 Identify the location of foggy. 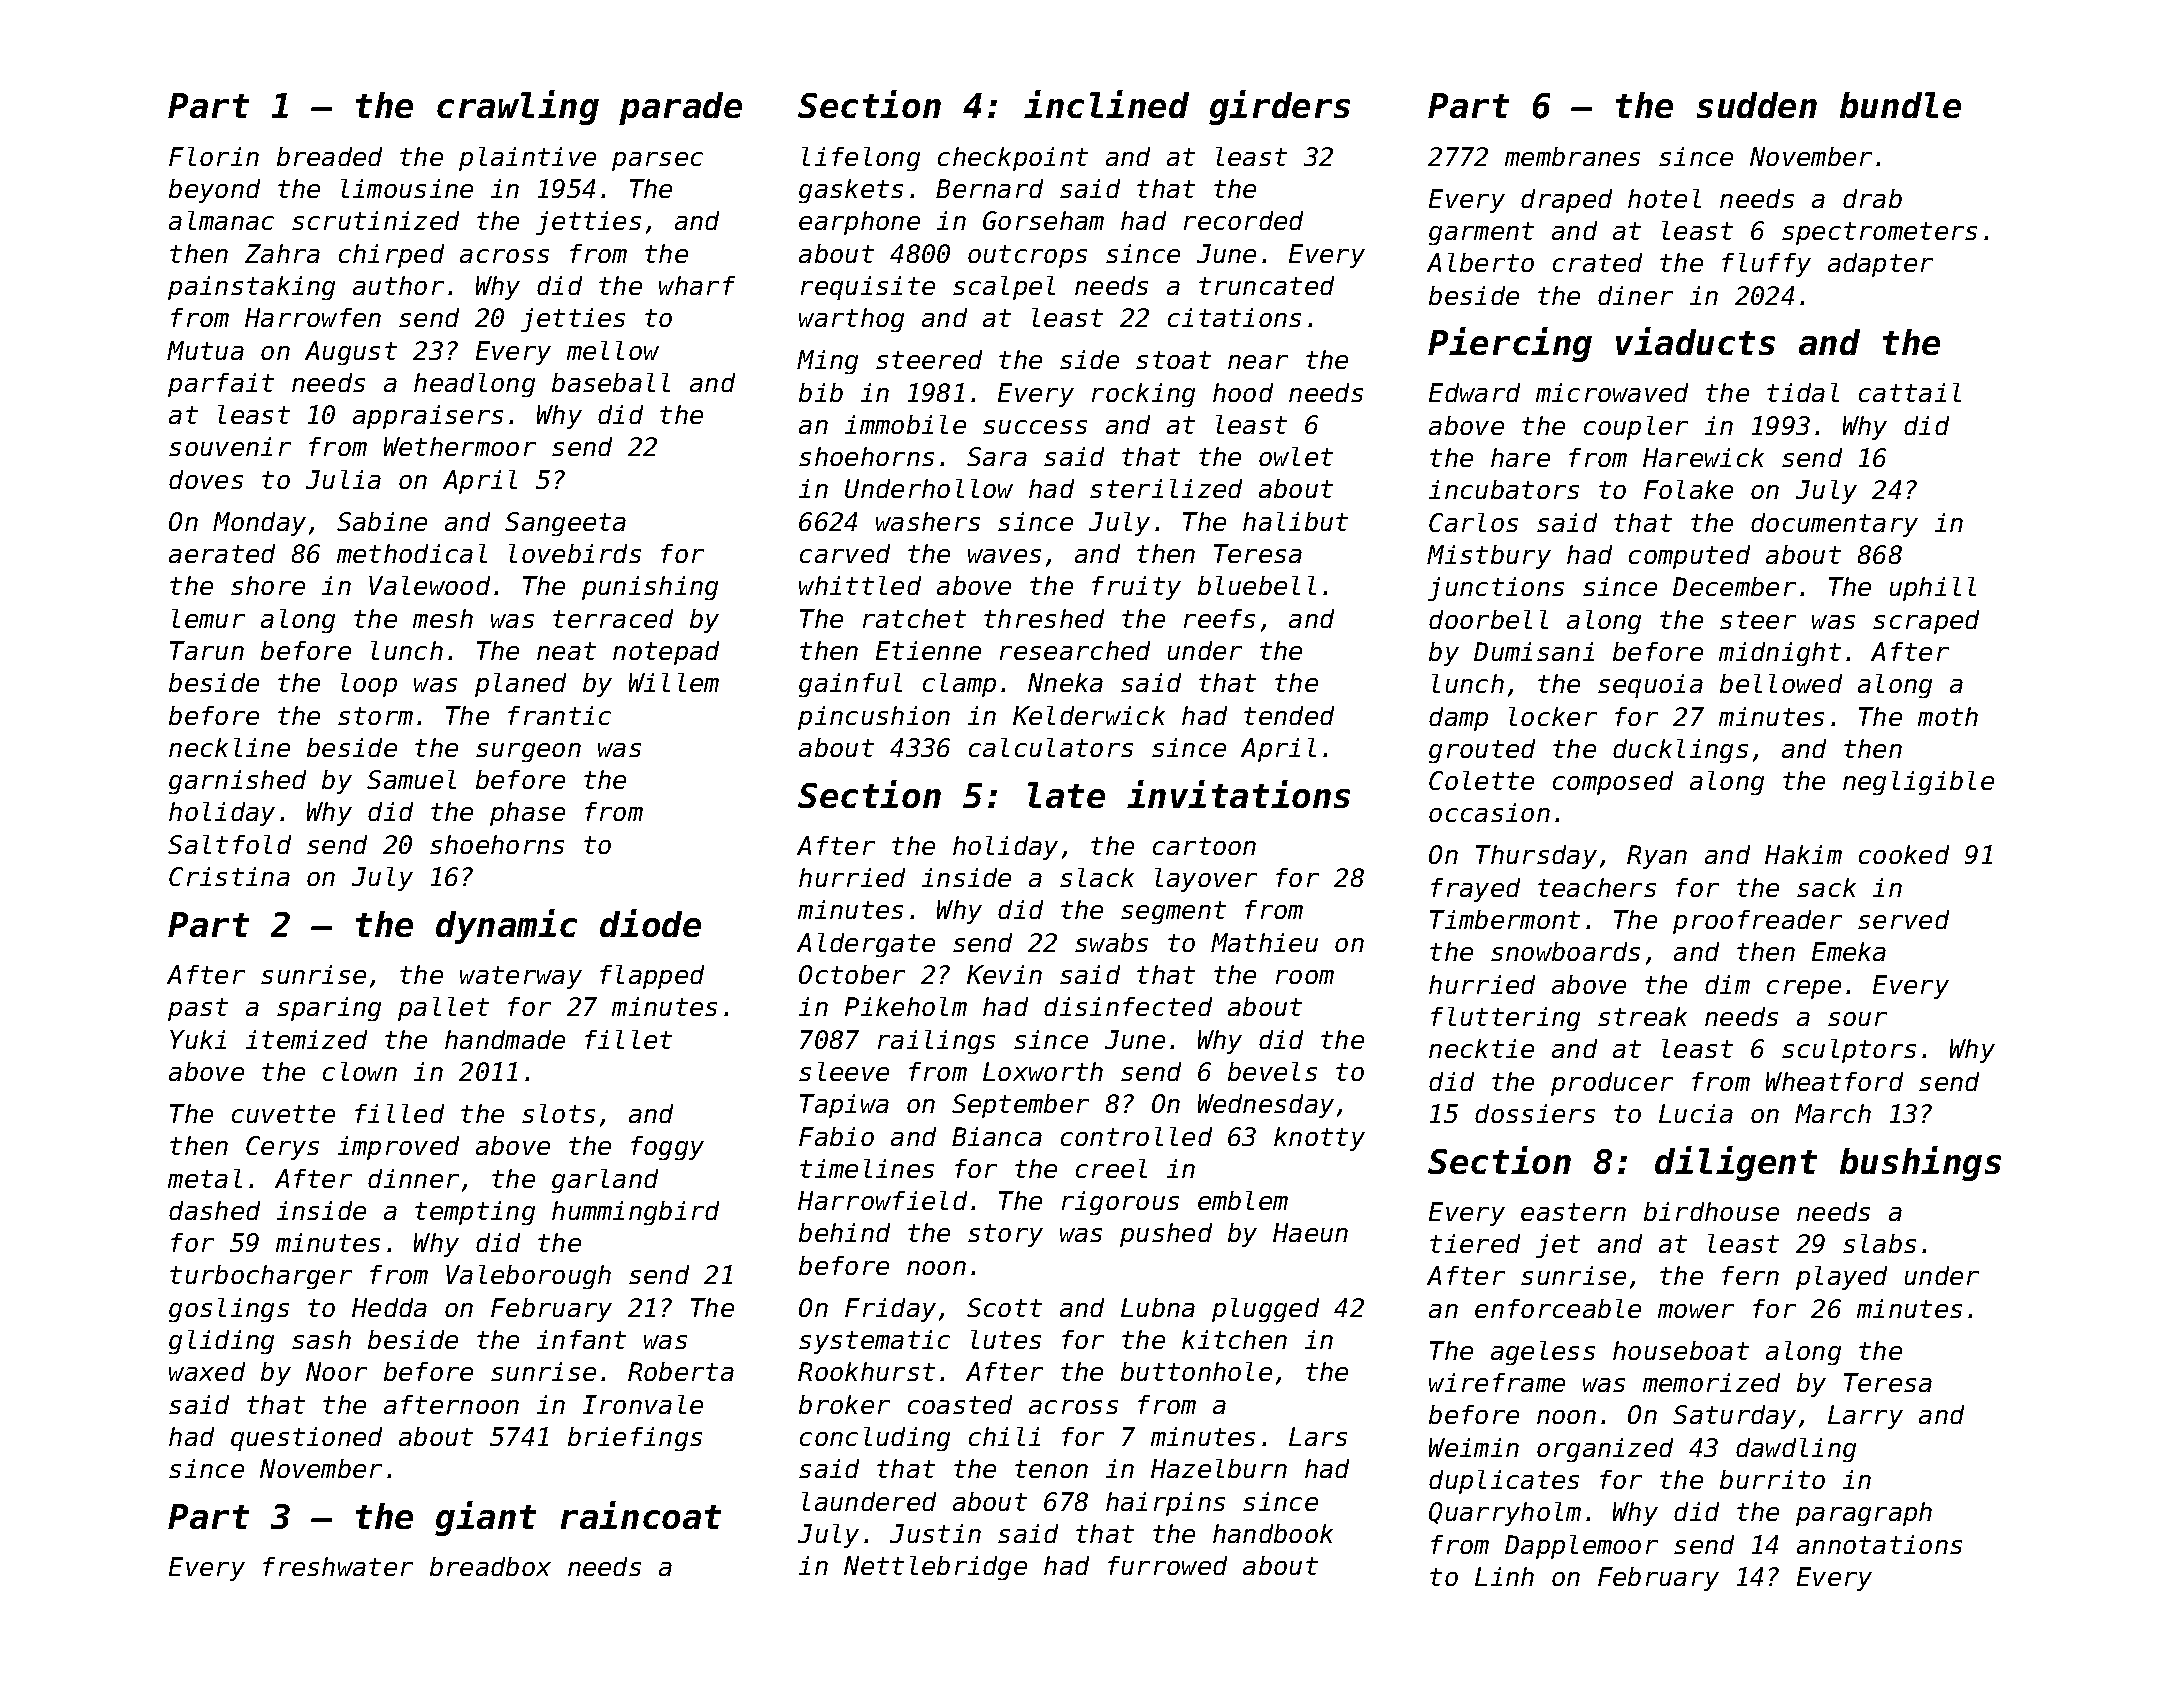
(667, 1148).
